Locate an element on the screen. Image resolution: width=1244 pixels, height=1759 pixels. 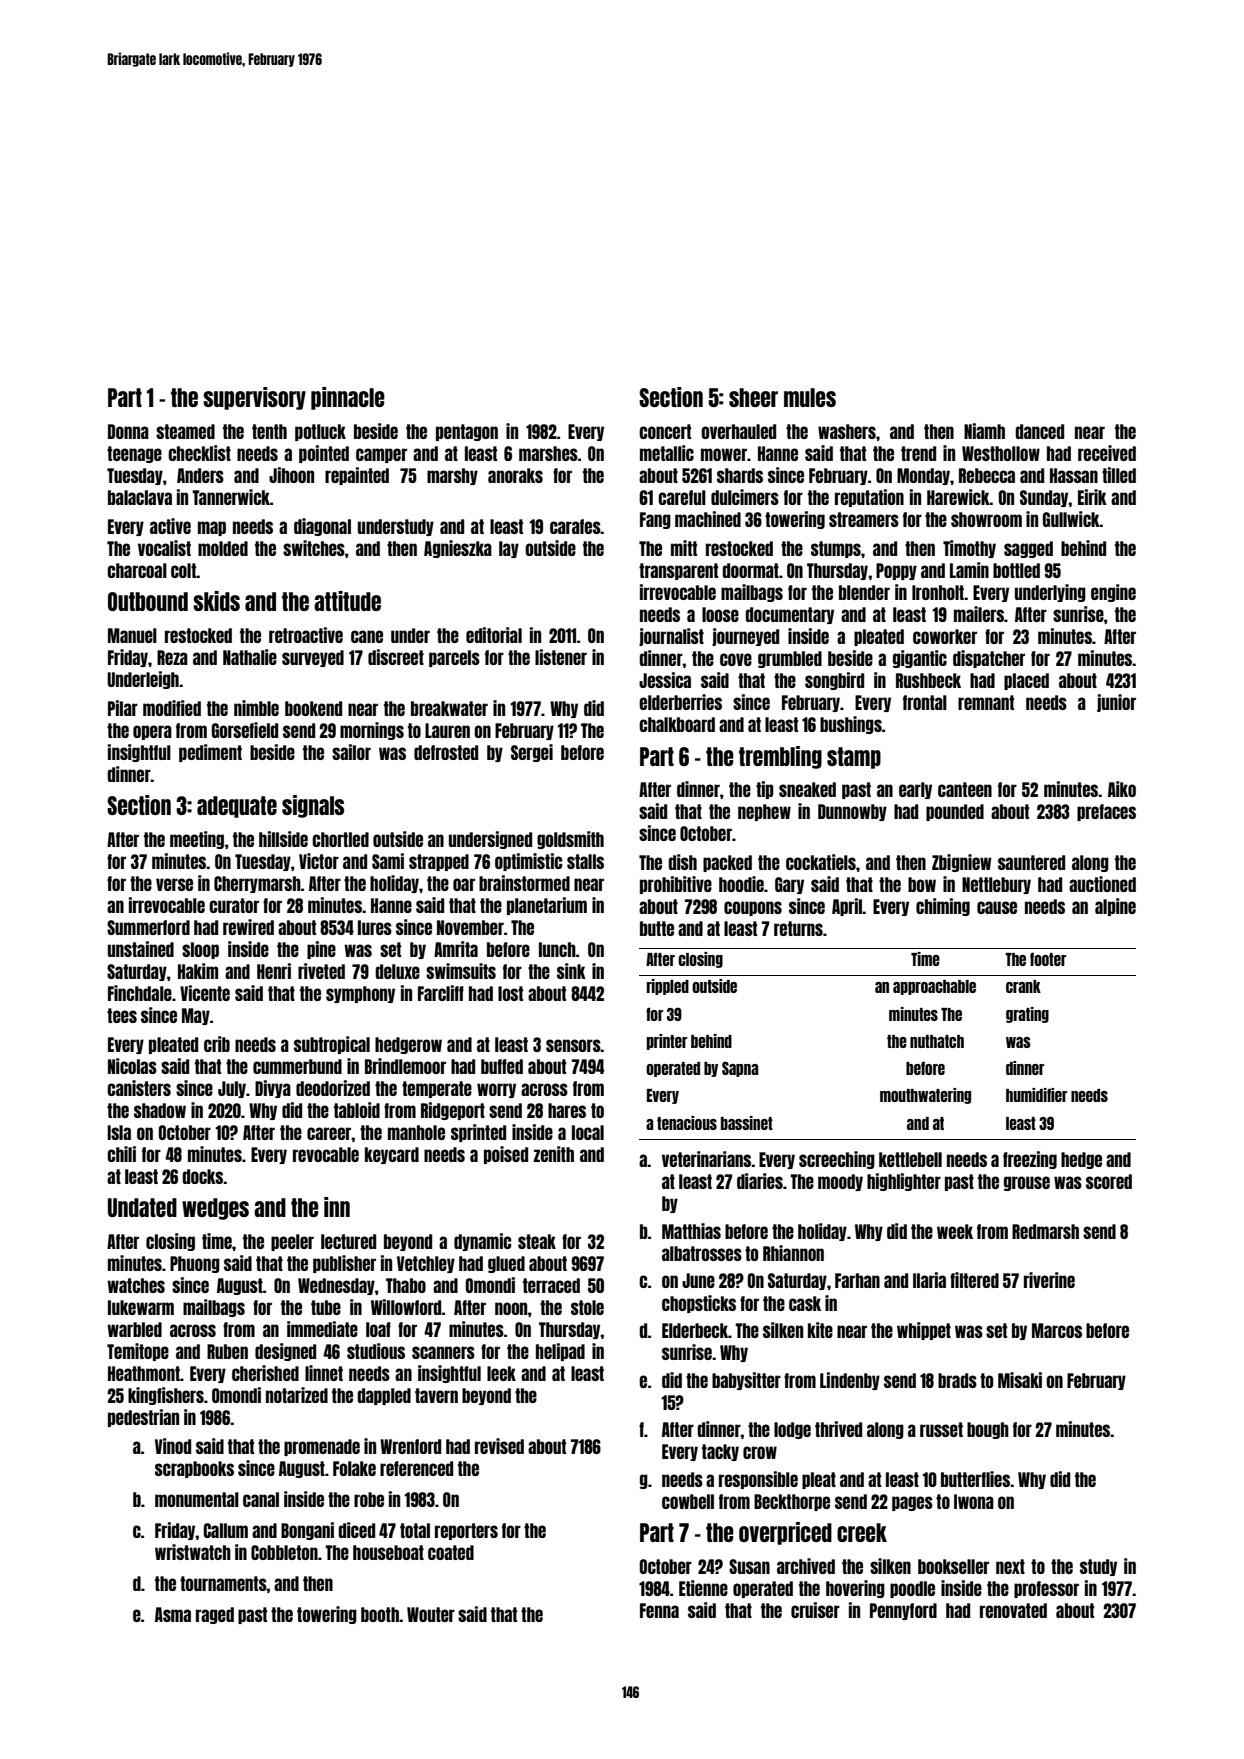
Hassan is located at coordinates (1074, 475).
